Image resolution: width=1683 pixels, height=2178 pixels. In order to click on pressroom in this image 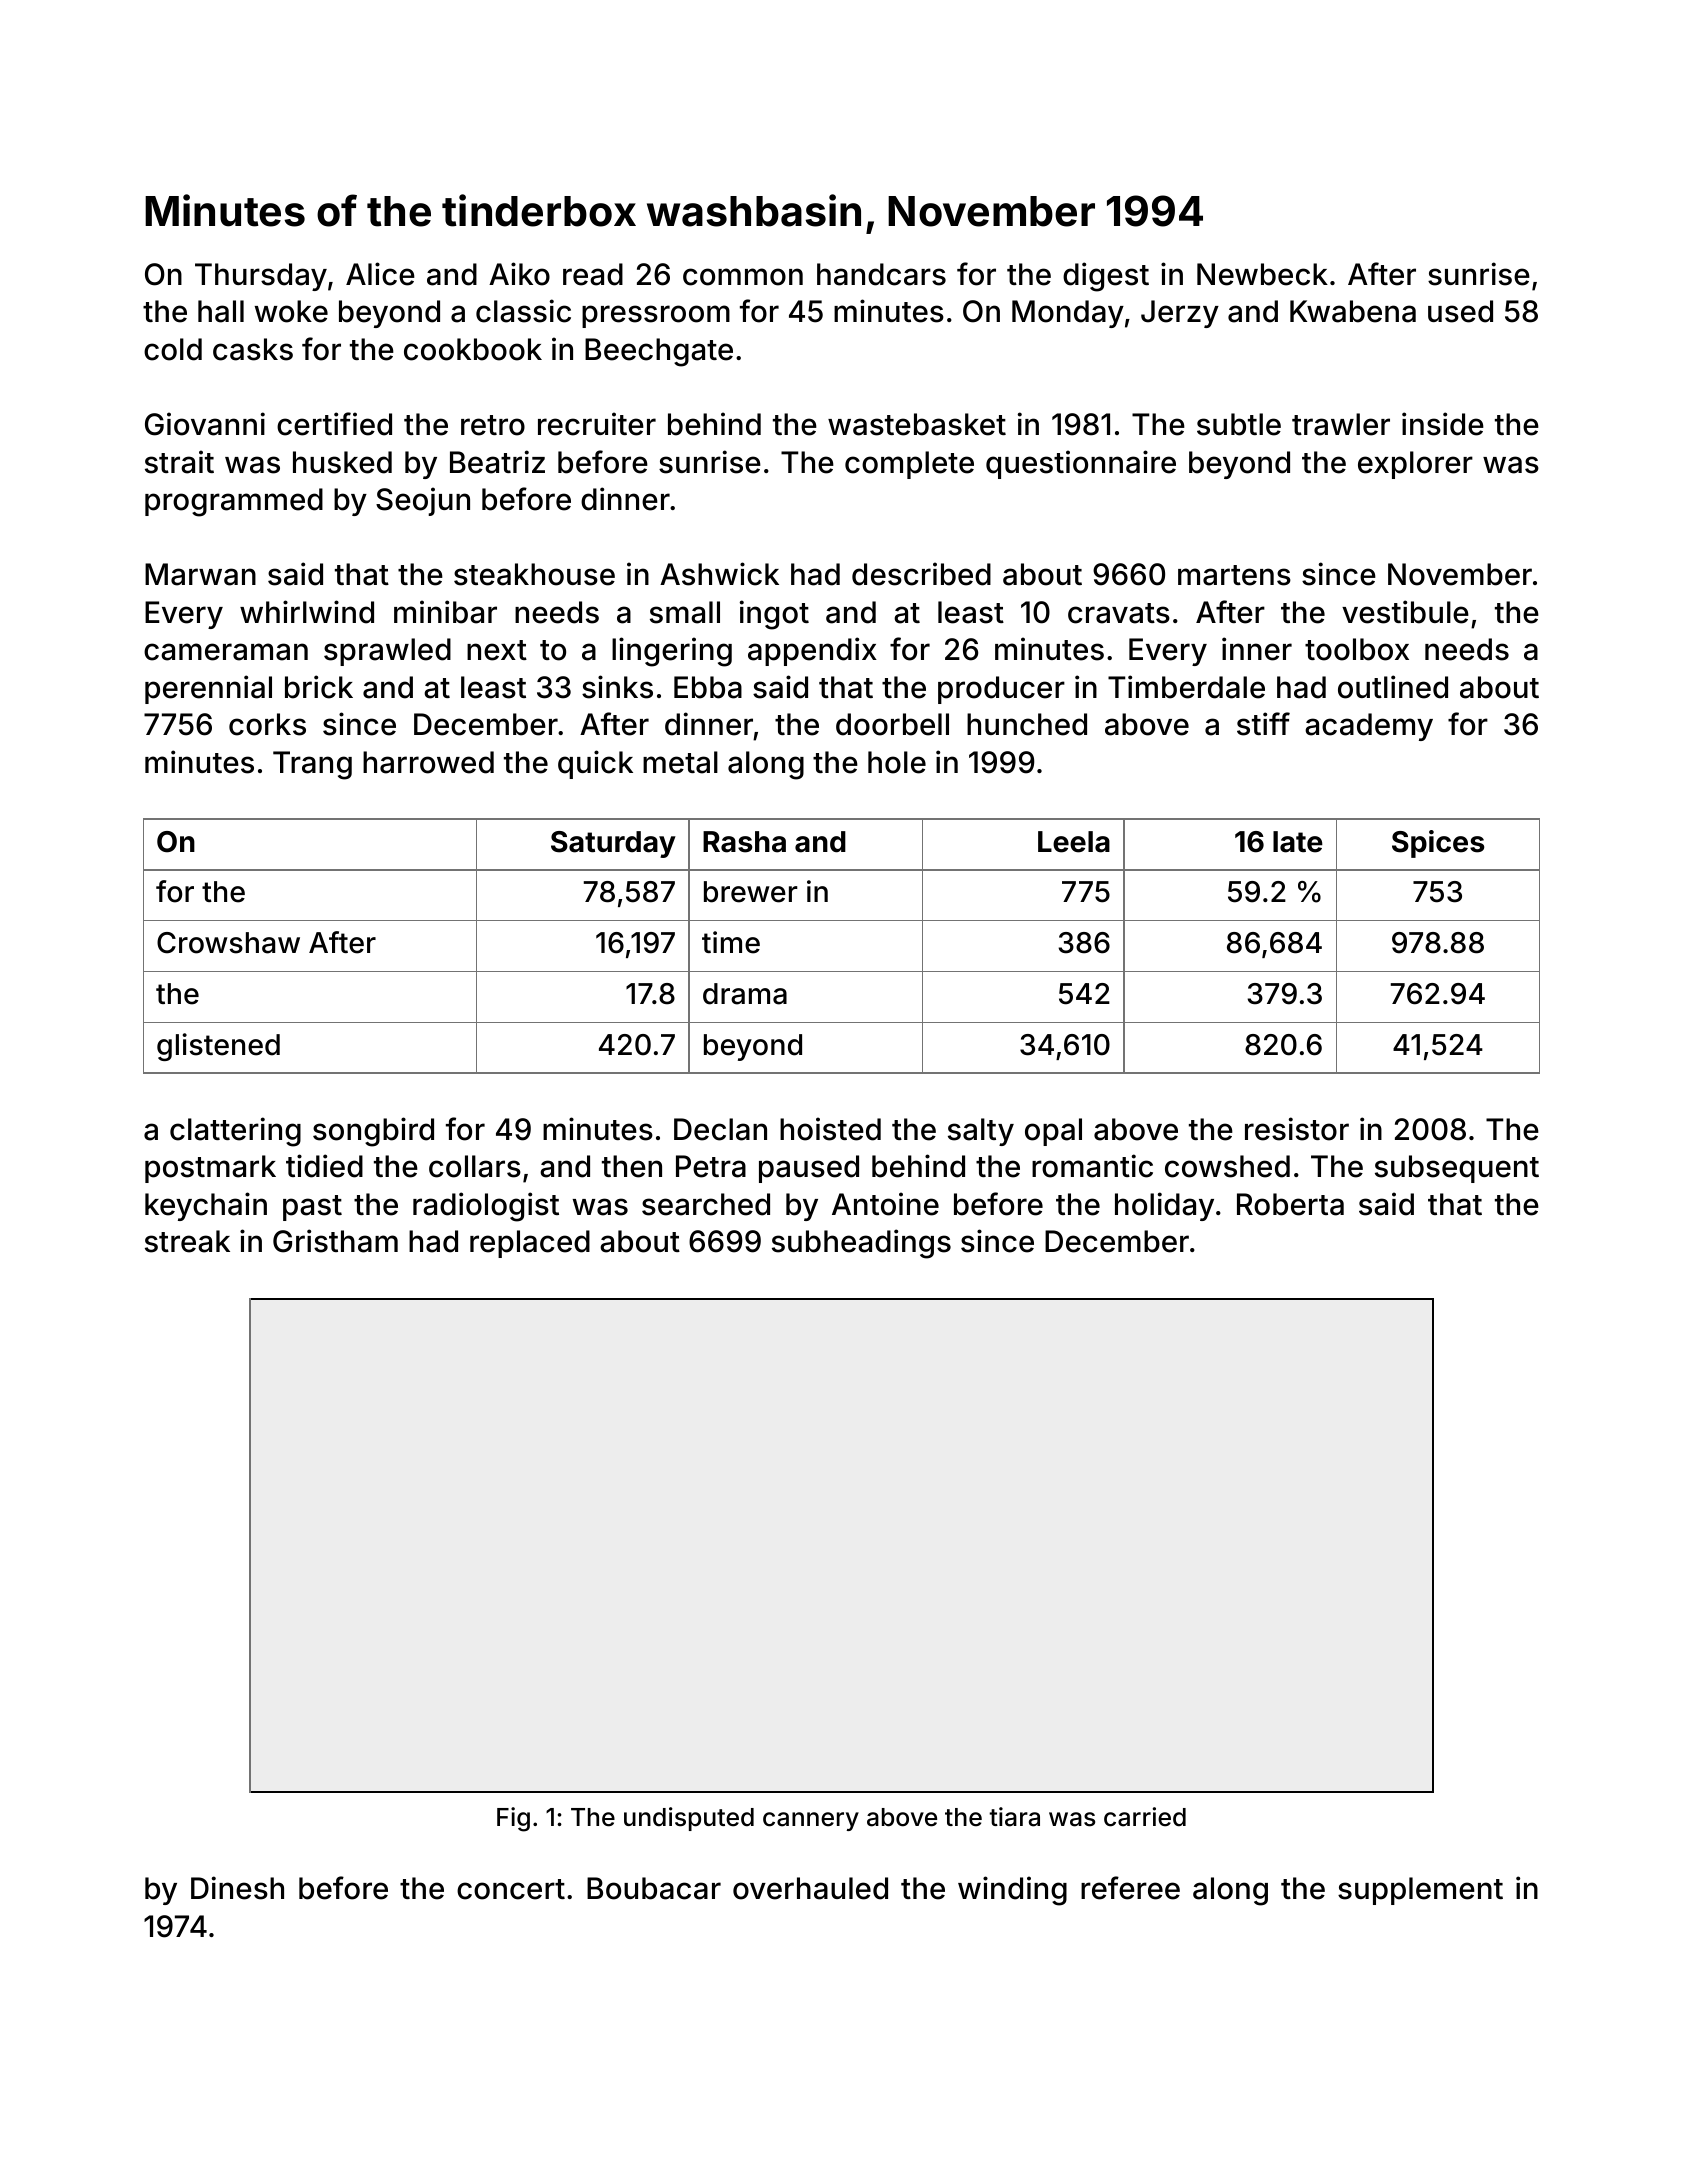, I will do `click(656, 316)`.
